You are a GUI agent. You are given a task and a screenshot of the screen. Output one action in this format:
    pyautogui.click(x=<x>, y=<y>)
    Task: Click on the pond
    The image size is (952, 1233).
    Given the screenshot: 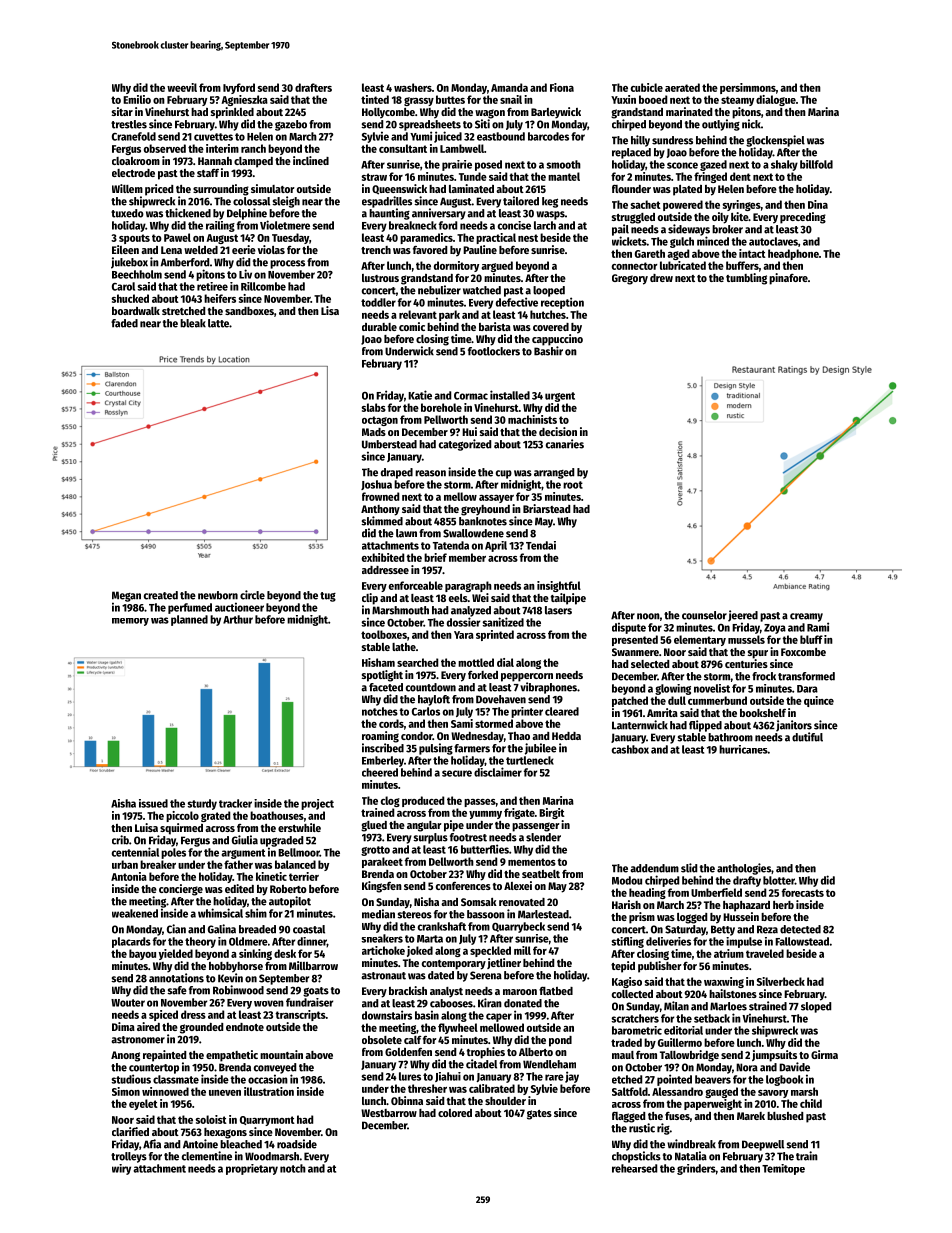 What is the action you would take?
    pyautogui.click(x=560, y=1041)
